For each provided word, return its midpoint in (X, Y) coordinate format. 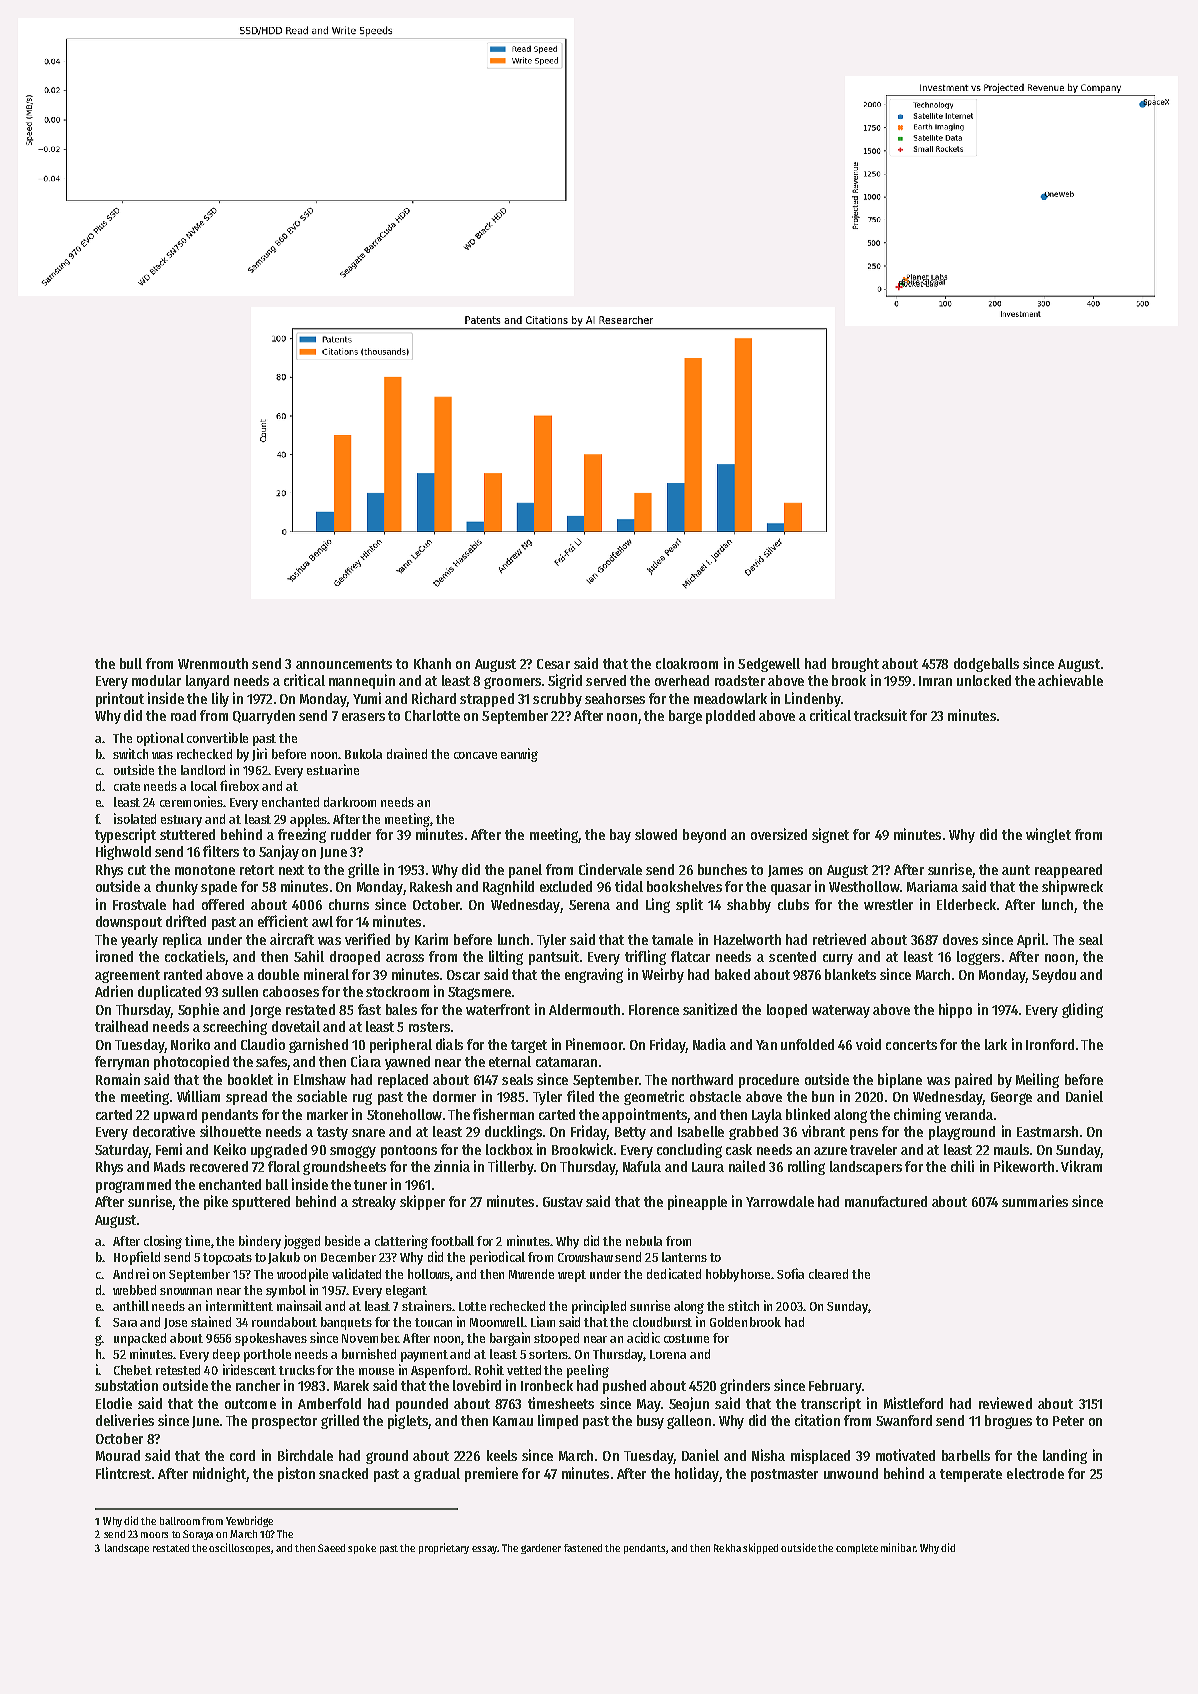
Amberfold (329, 1403)
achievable (1070, 680)
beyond (704, 836)
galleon (689, 1422)
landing (1065, 1456)
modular (156, 680)
